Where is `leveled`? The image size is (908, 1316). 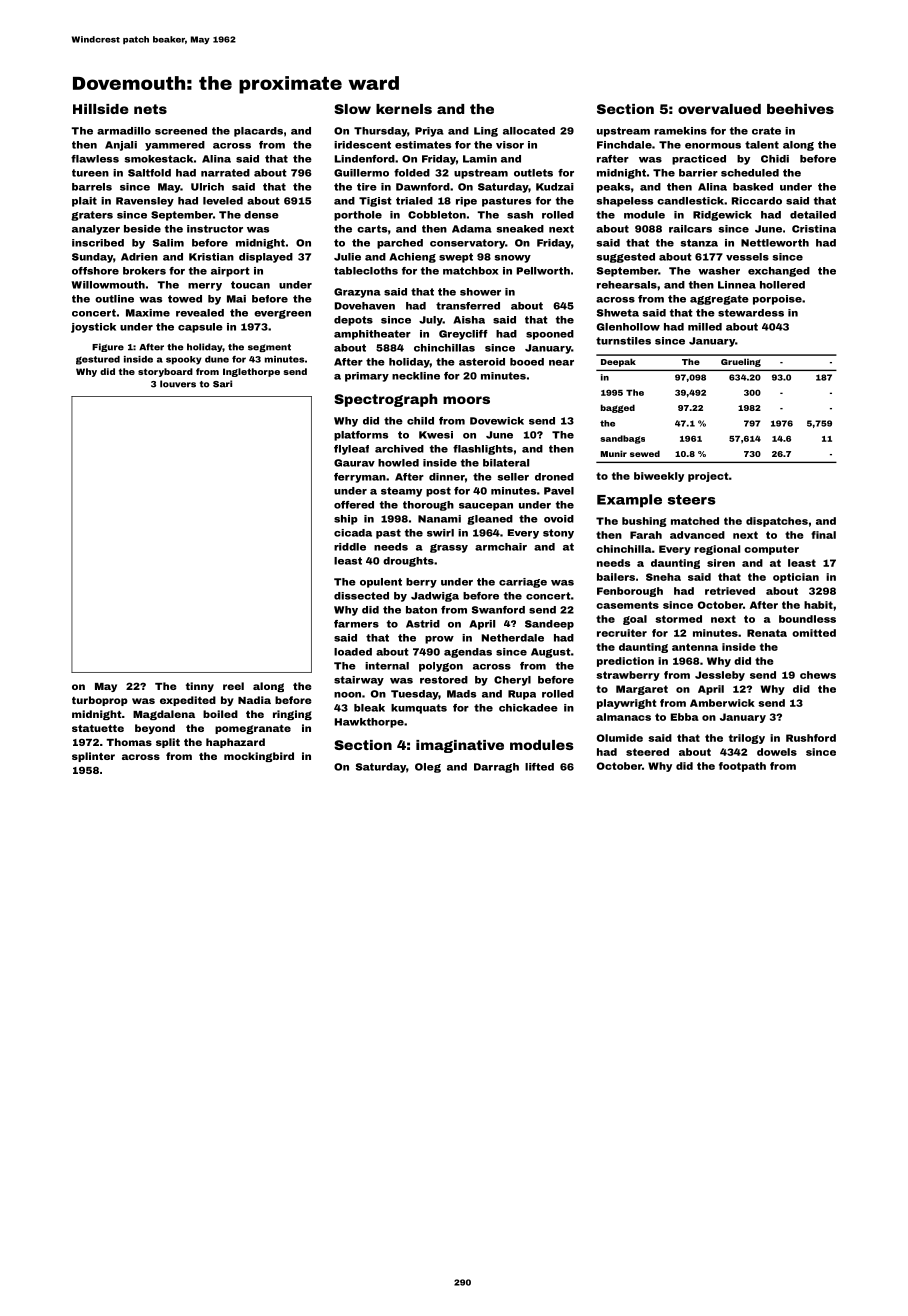 leveled is located at coordinates (223, 201).
